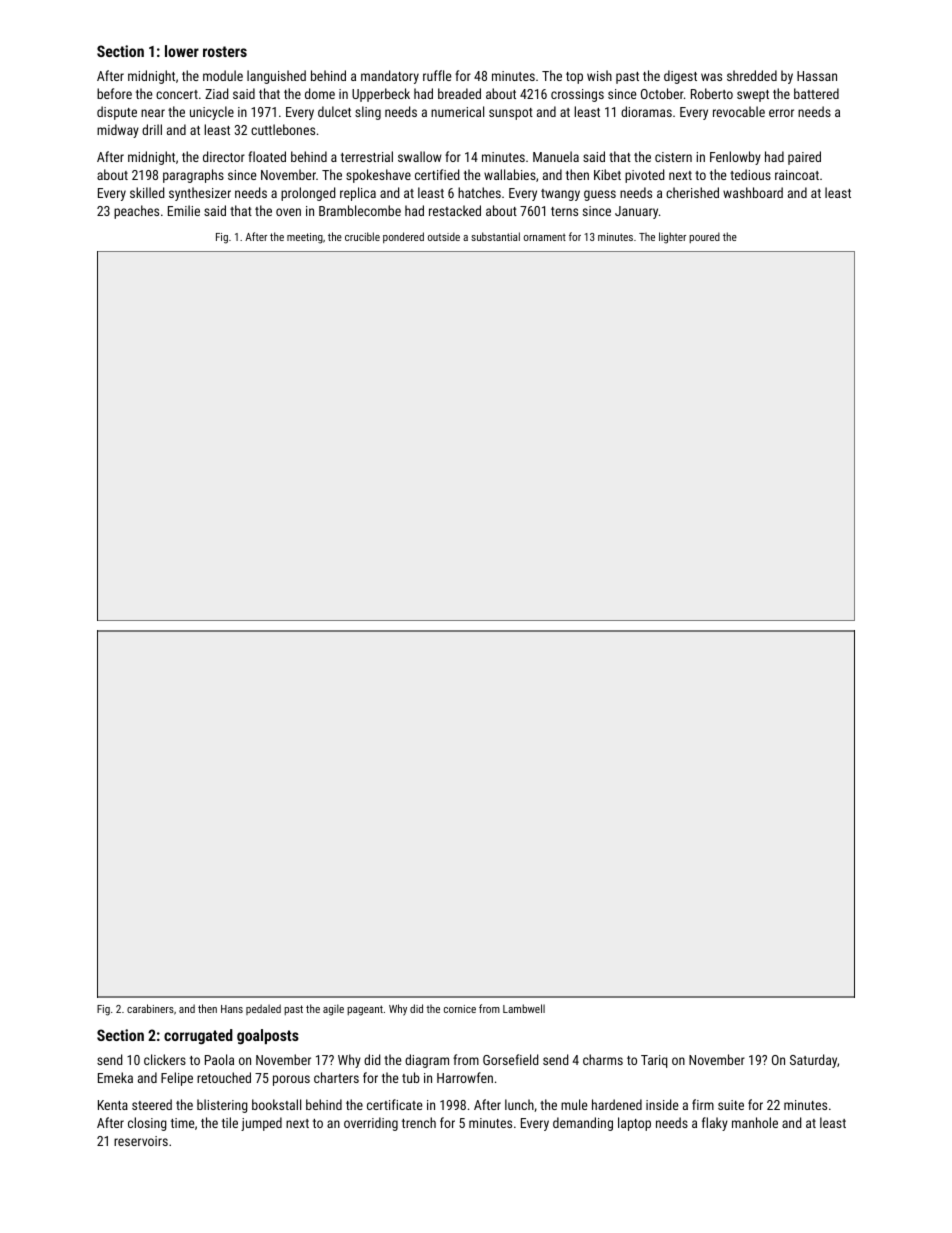 The image size is (952, 1233). Describe the element at coordinates (232, 1009) in the screenshot. I see `Hans` at that location.
